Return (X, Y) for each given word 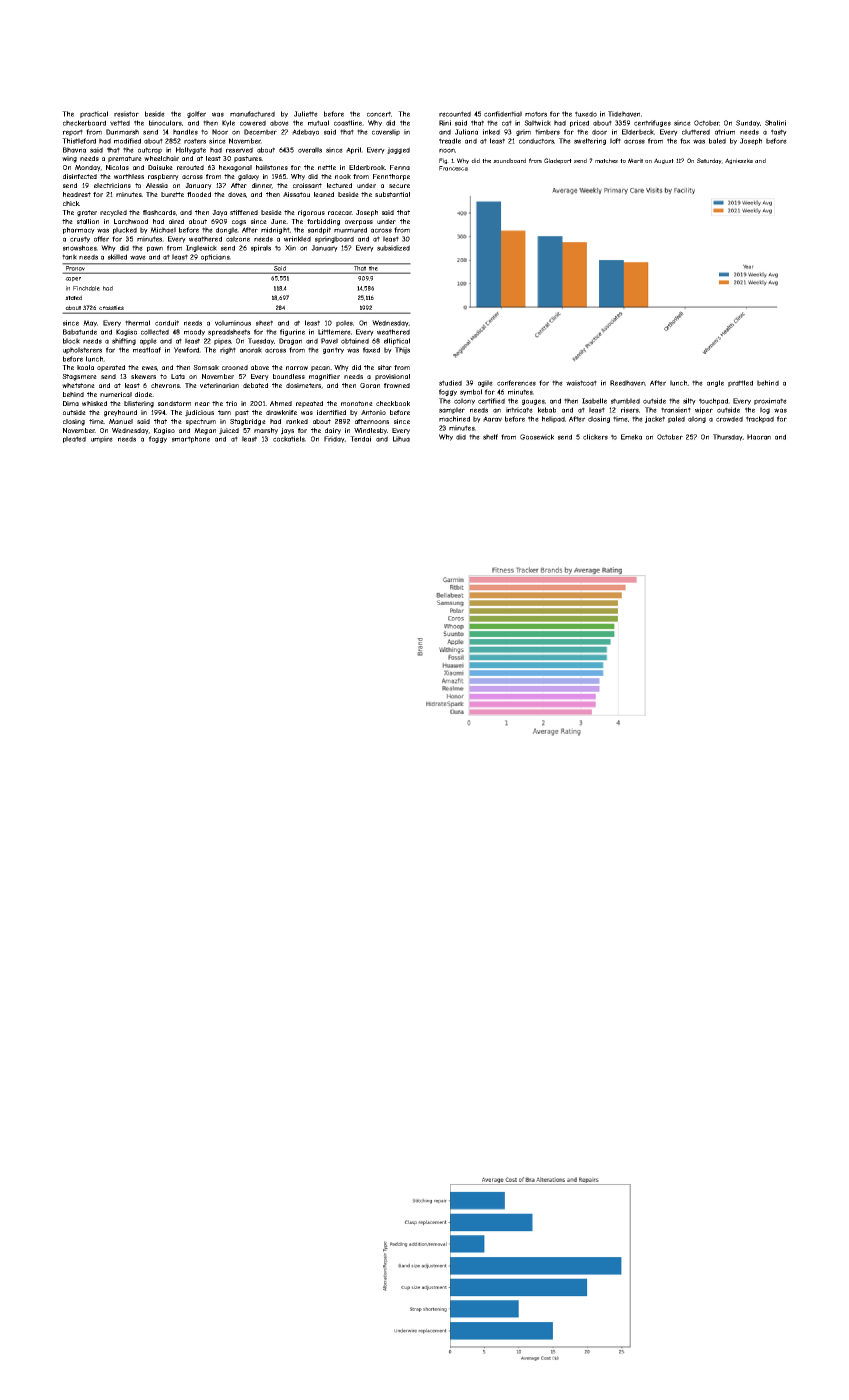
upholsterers (82, 350)
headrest (77, 194)
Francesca (453, 168)
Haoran (759, 437)
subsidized (393, 248)
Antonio (373, 412)
